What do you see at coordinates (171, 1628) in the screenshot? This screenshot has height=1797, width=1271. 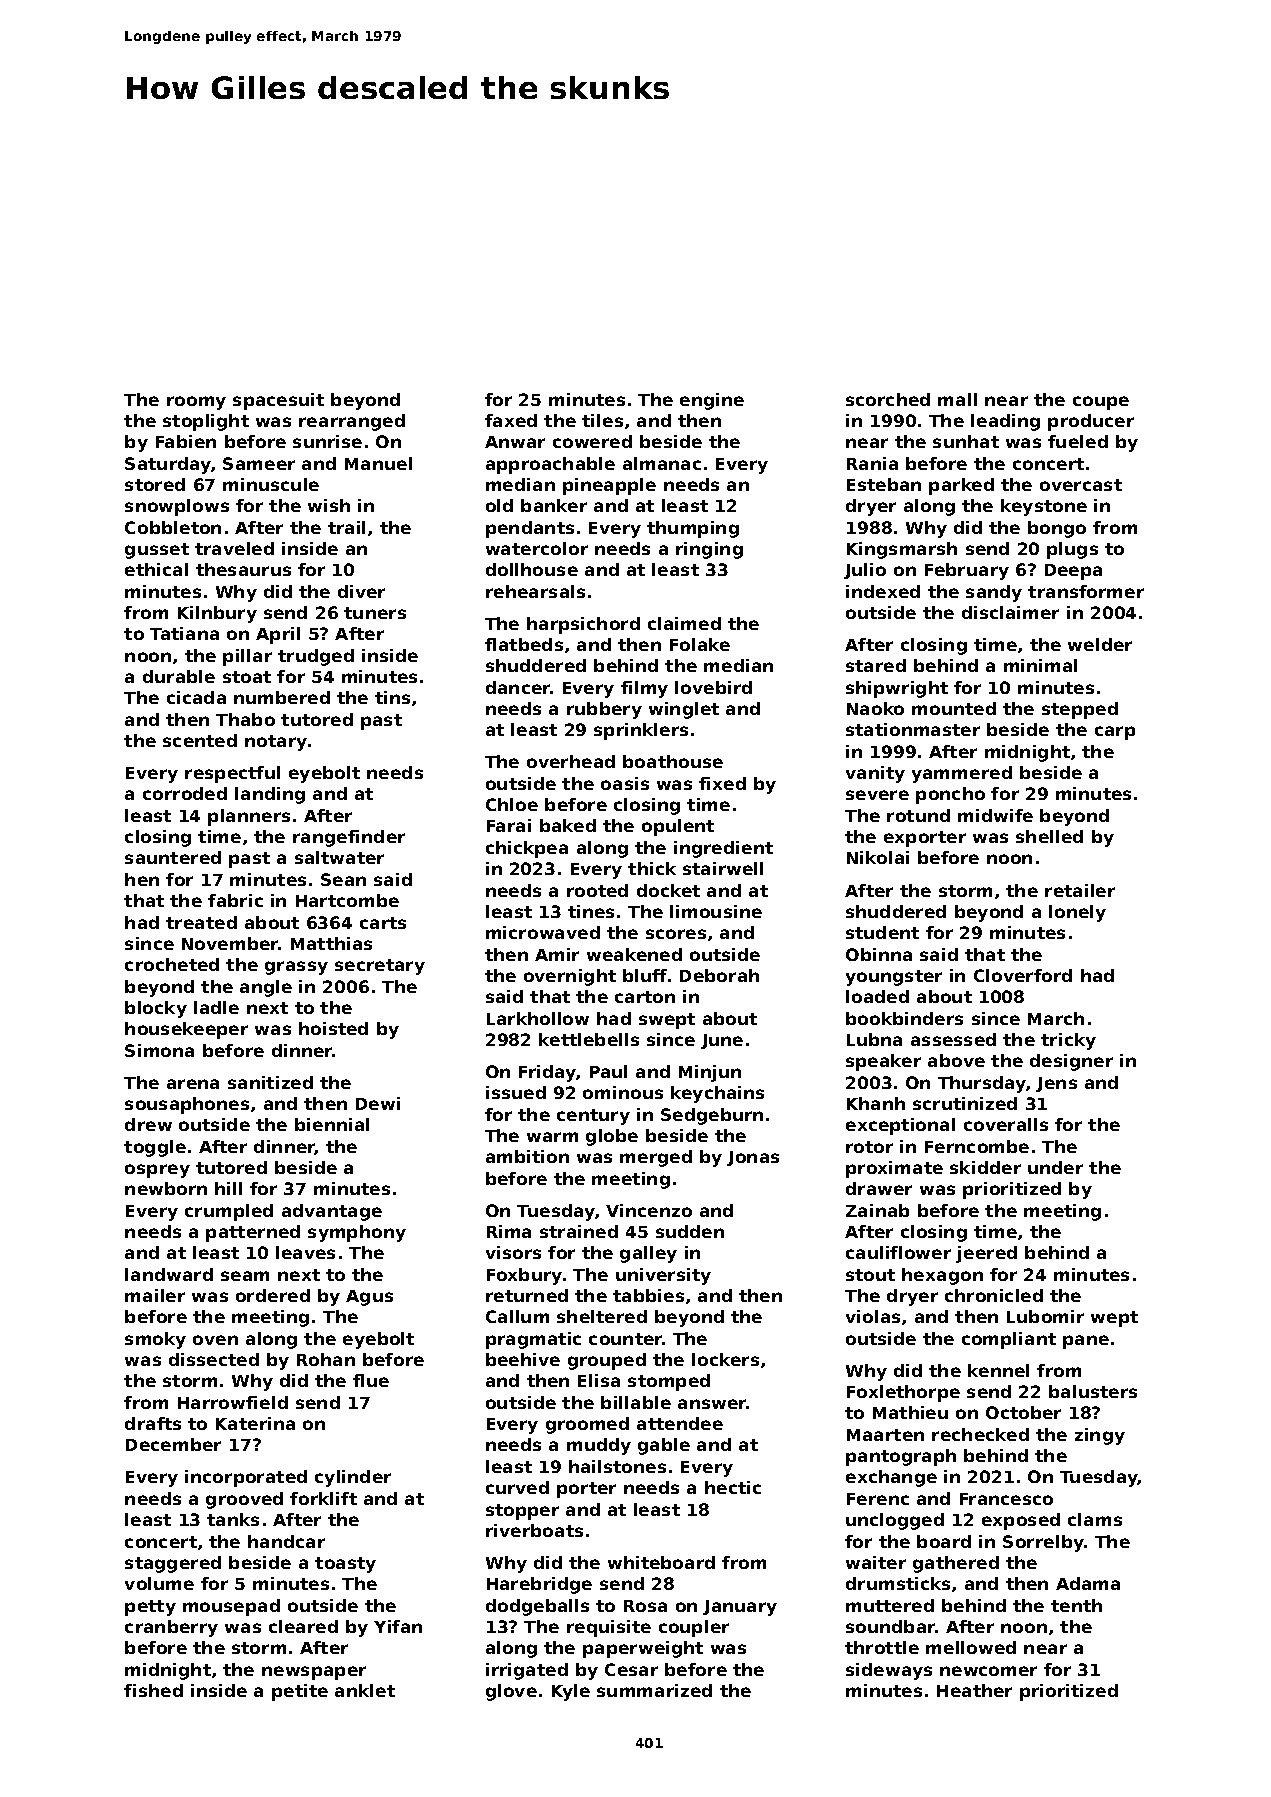 I see `cranberry` at bounding box center [171, 1628].
